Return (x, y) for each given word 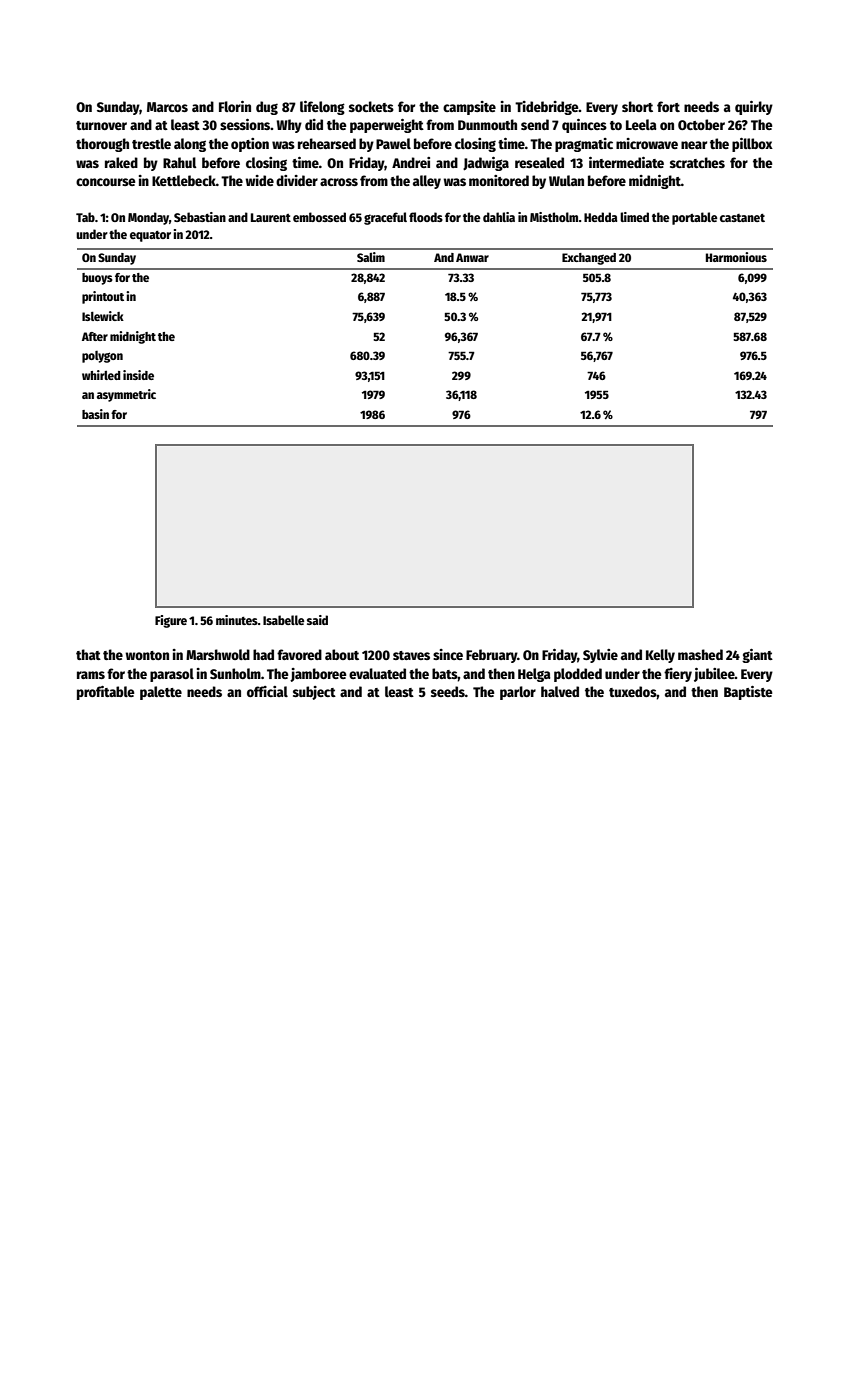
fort (668, 106)
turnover (101, 125)
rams (91, 675)
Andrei (411, 162)
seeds (448, 691)
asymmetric (126, 395)
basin (95, 414)
